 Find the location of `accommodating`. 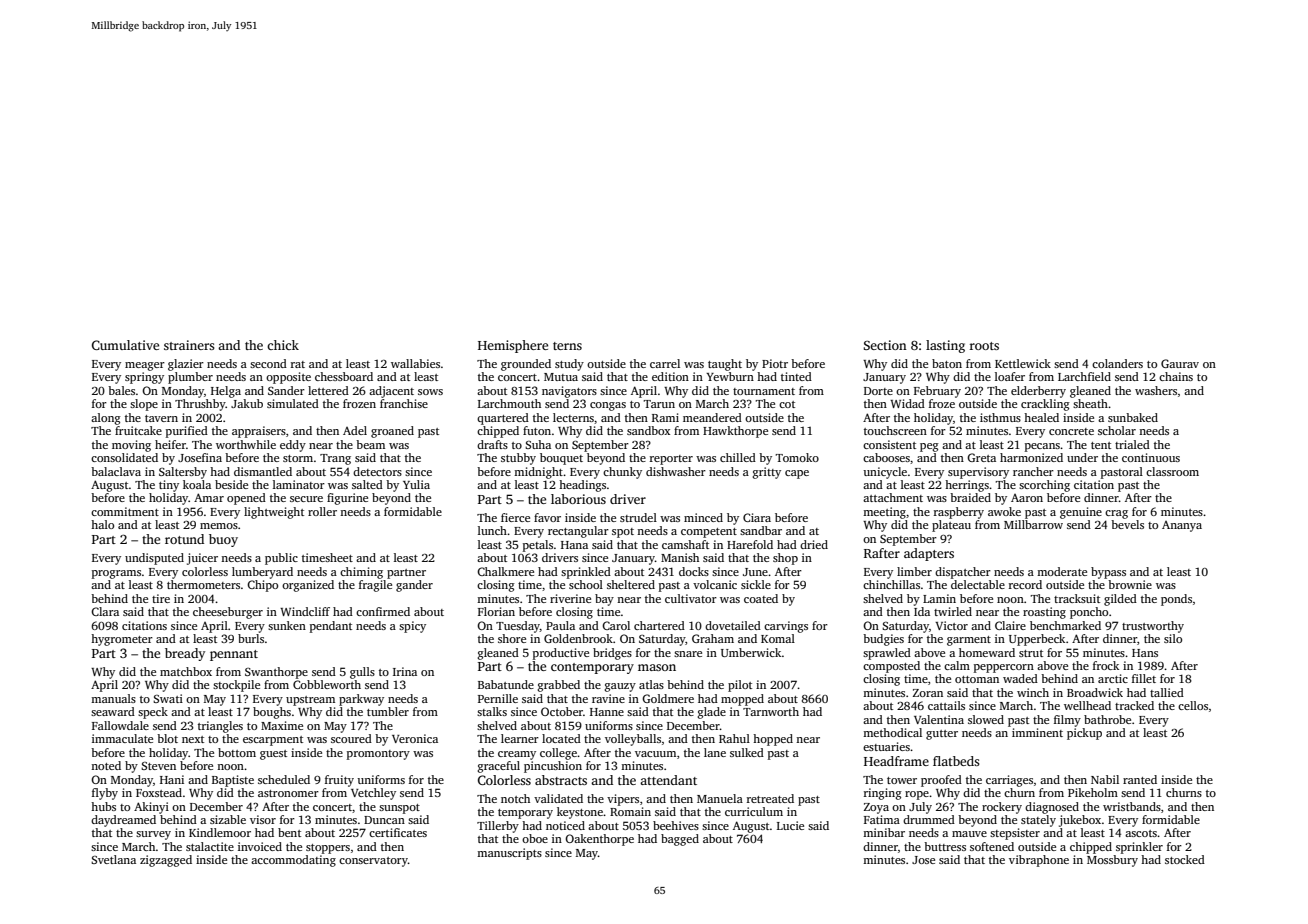

accommodating is located at coordinates (293, 861).
